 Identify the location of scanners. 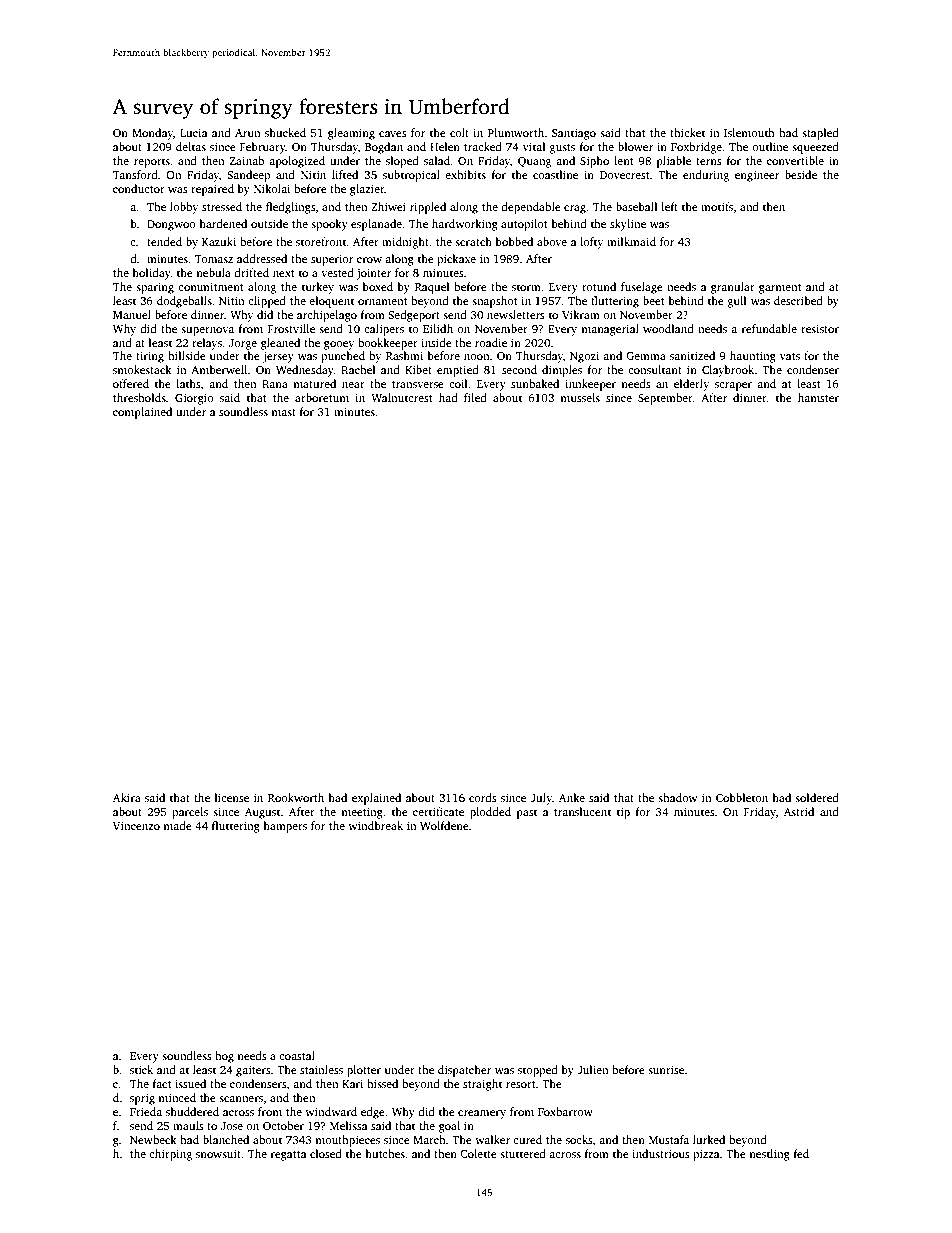
(241, 1099).
